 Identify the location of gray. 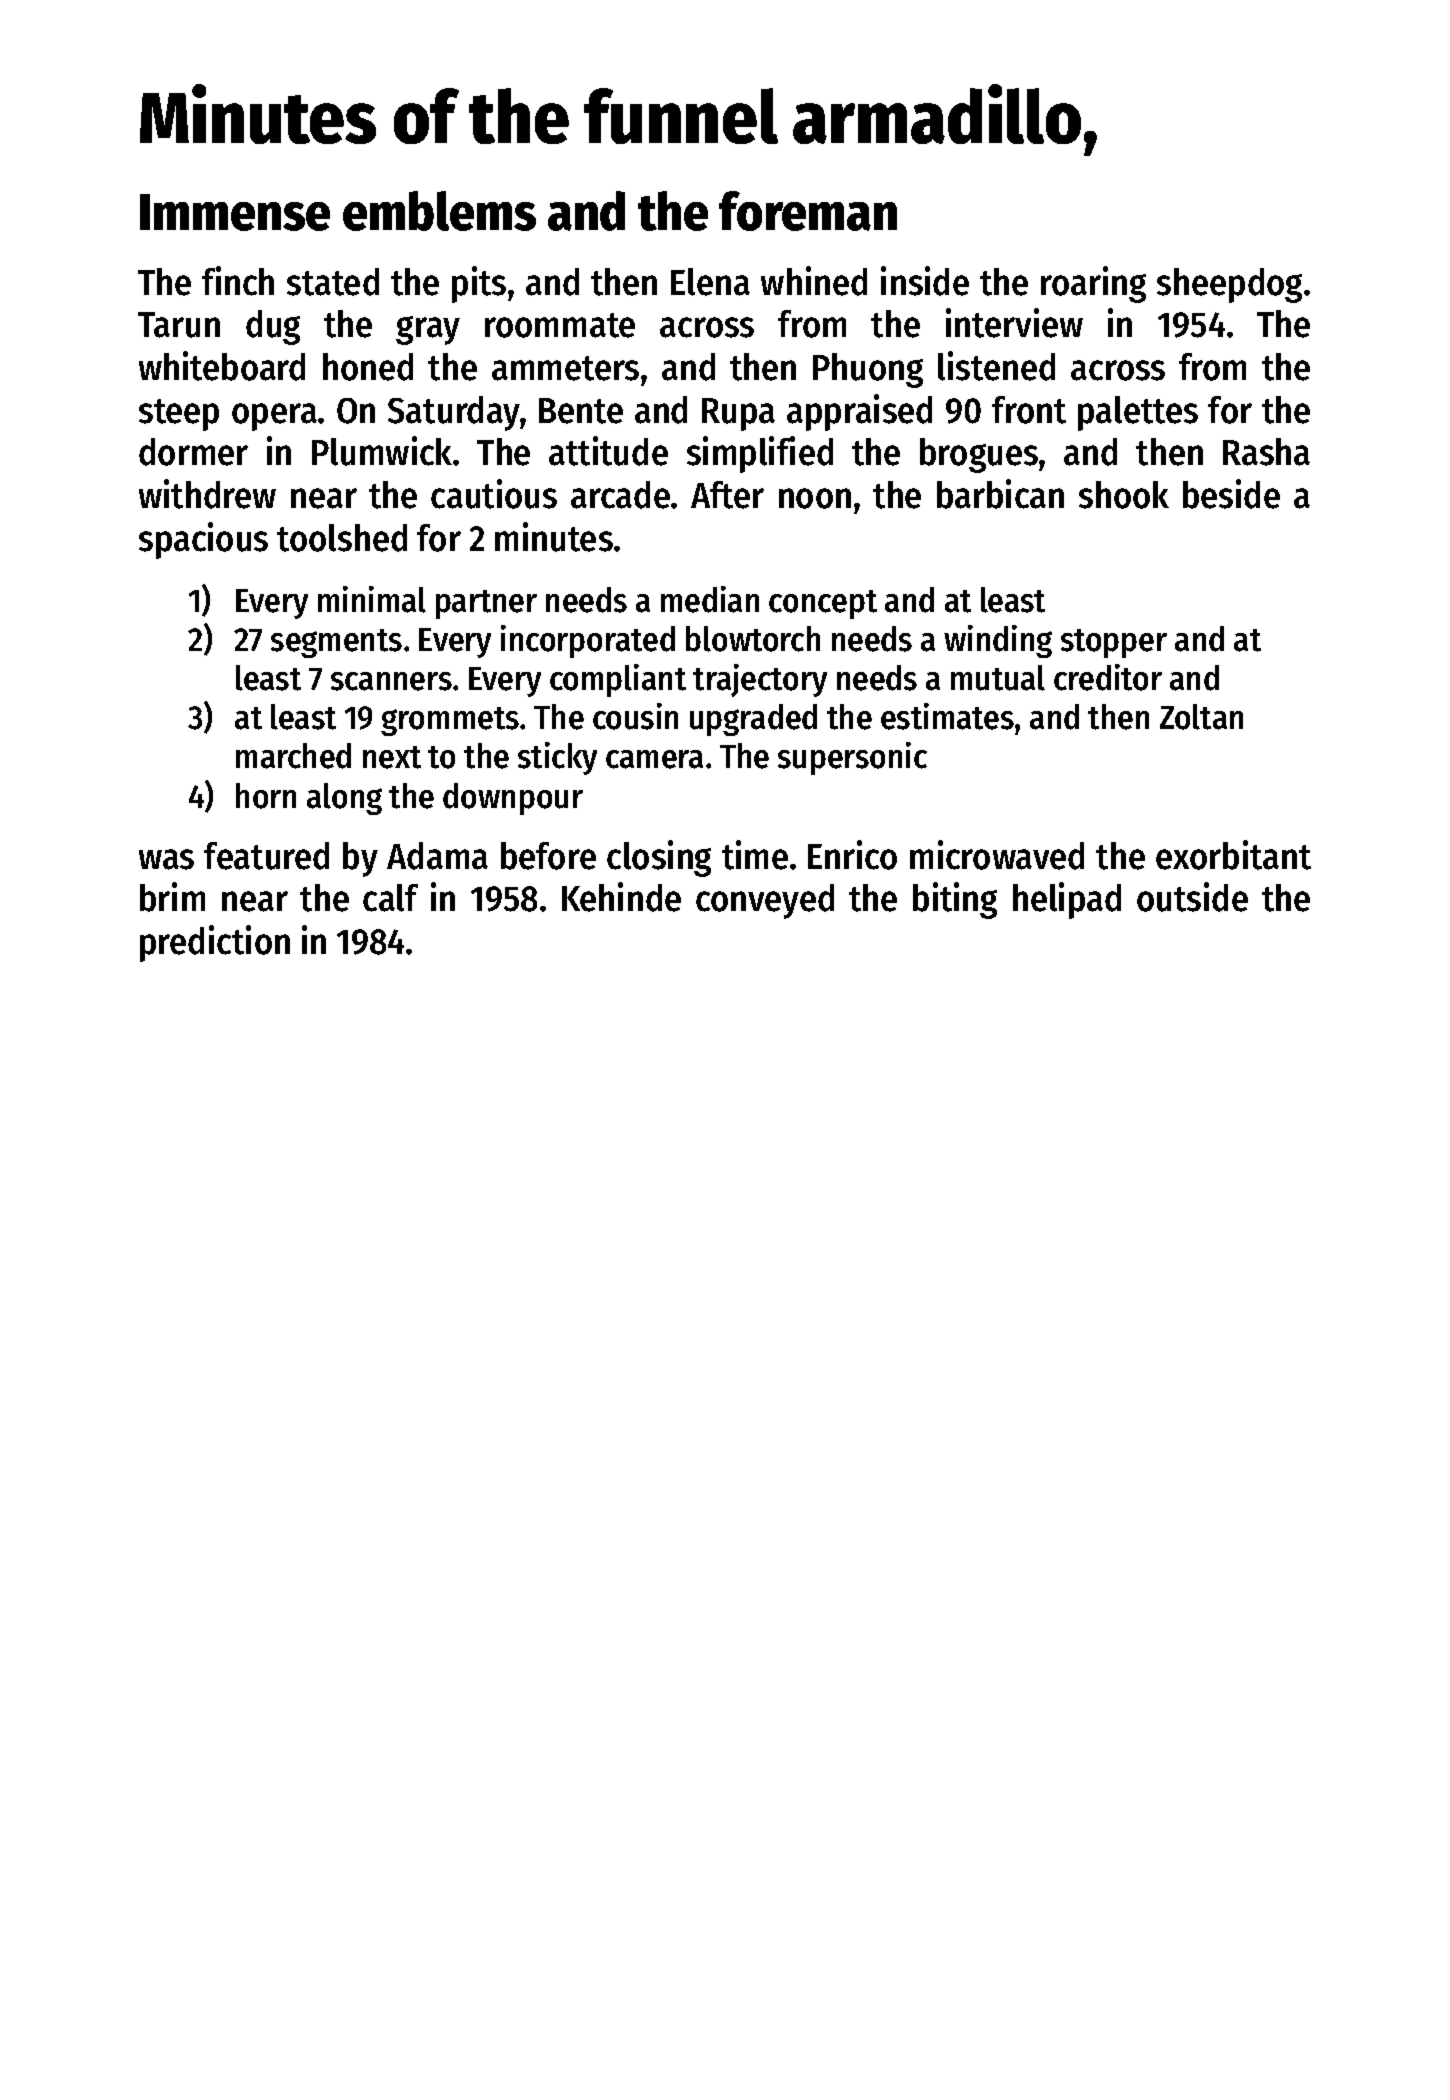
(428, 330).
